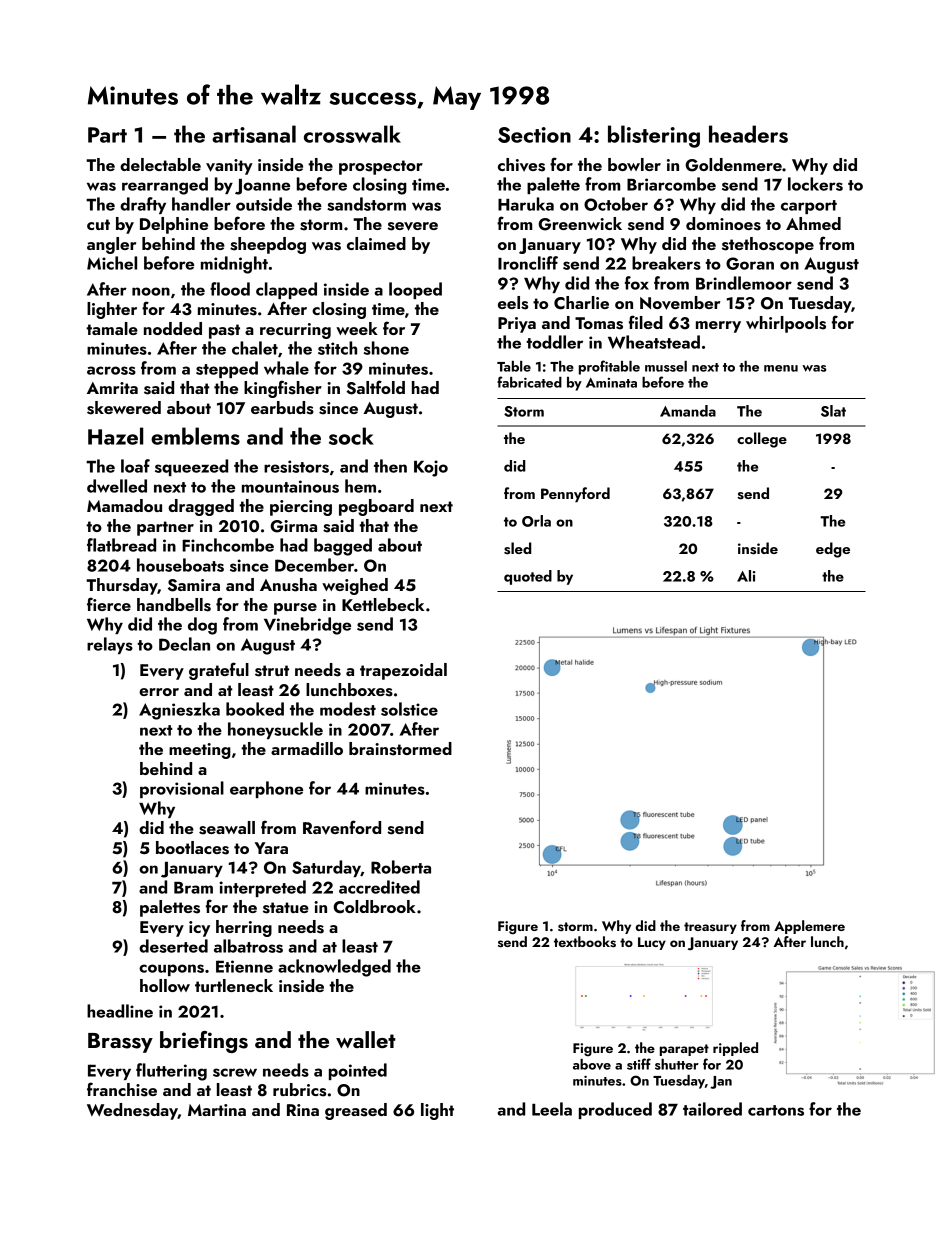  Describe the element at coordinates (748, 134) in the page. I see `headers` at that location.
